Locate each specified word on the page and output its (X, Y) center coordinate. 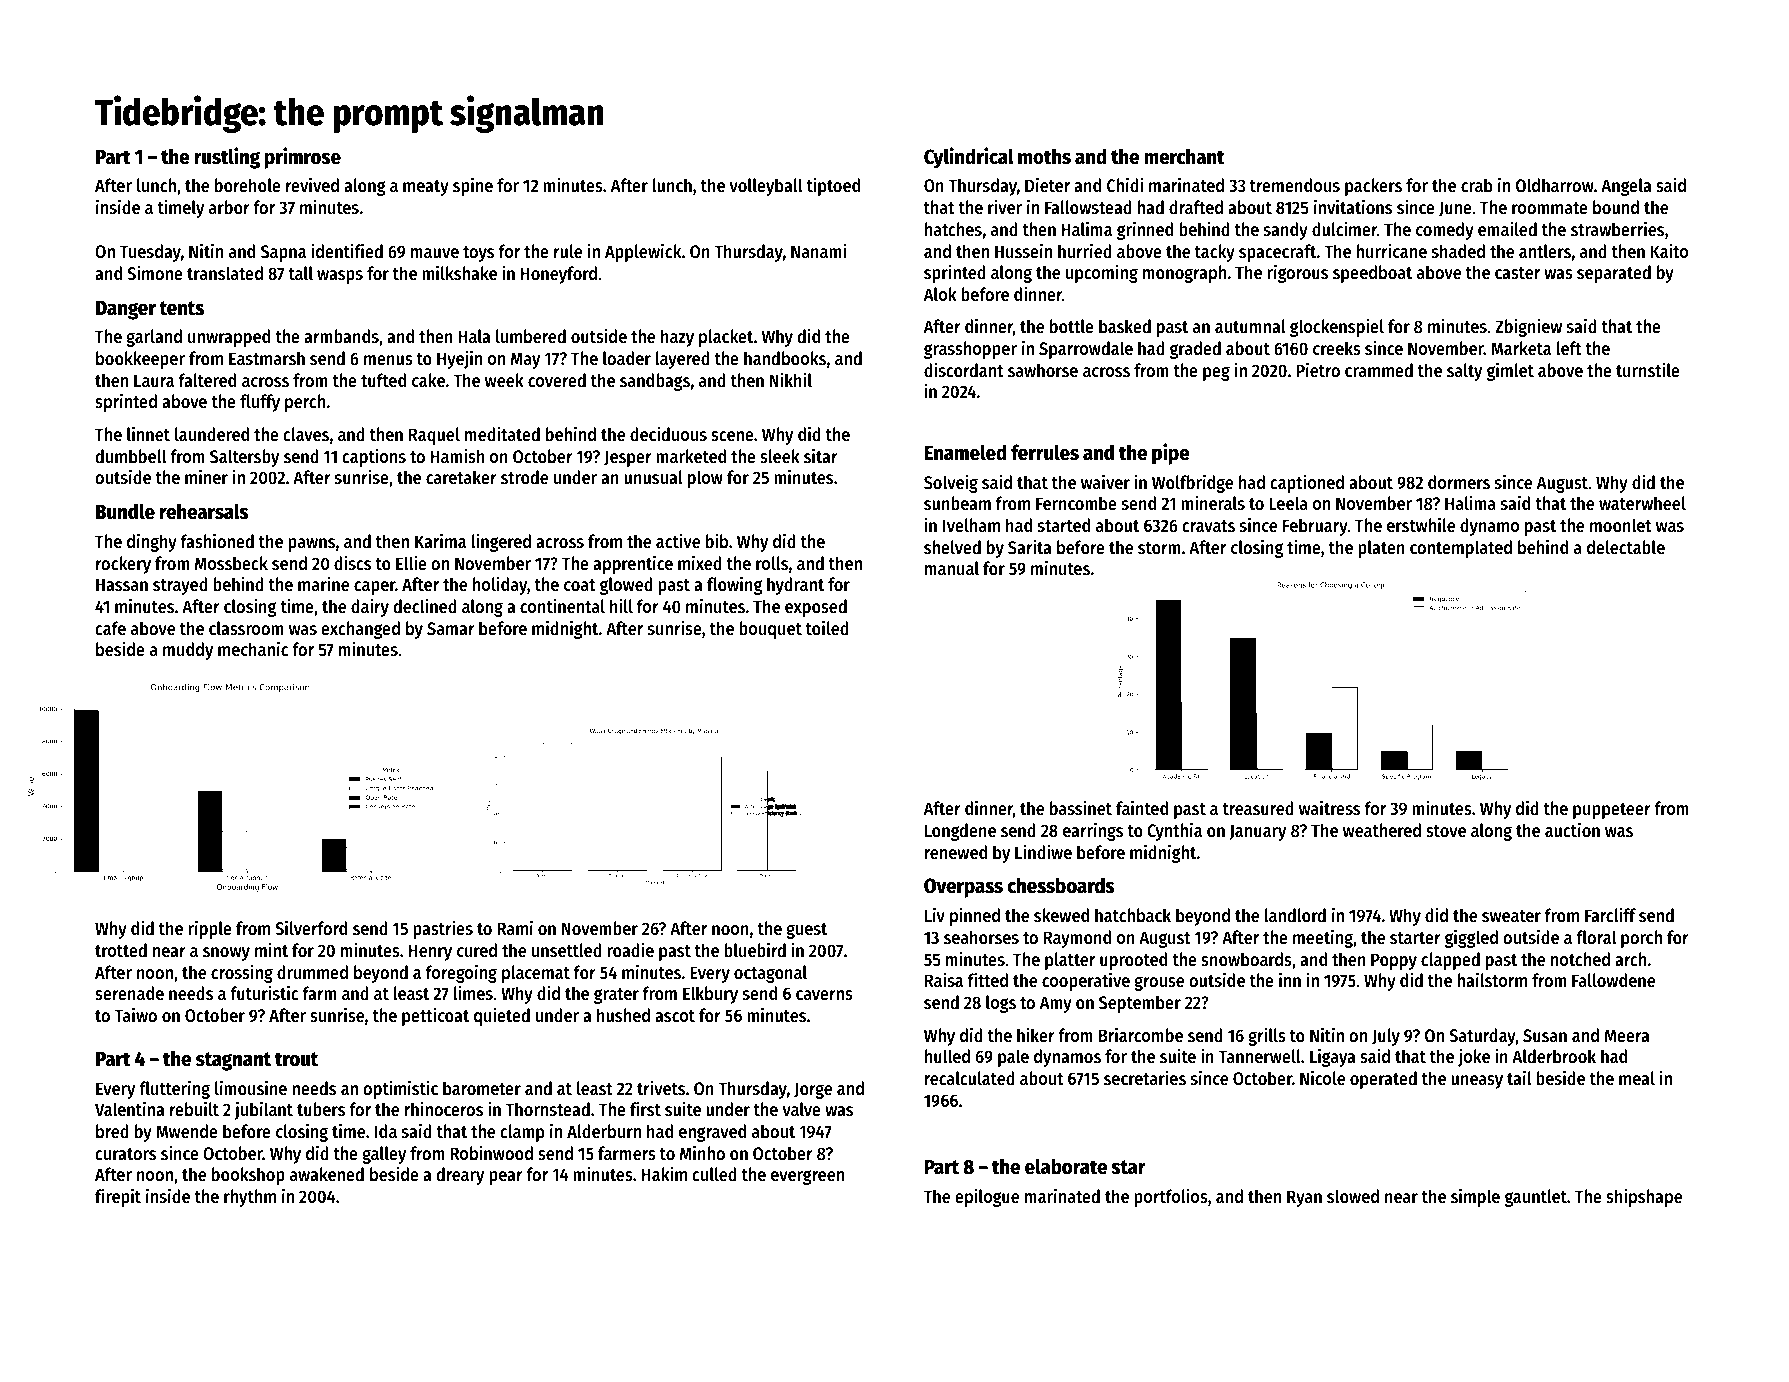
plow (705, 479)
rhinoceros (444, 1108)
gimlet (1510, 371)
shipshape (1644, 1197)
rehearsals (204, 511)
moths (1044, 156)
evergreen (807, 1177)
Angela (1626, 187)
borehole (248, 185)
